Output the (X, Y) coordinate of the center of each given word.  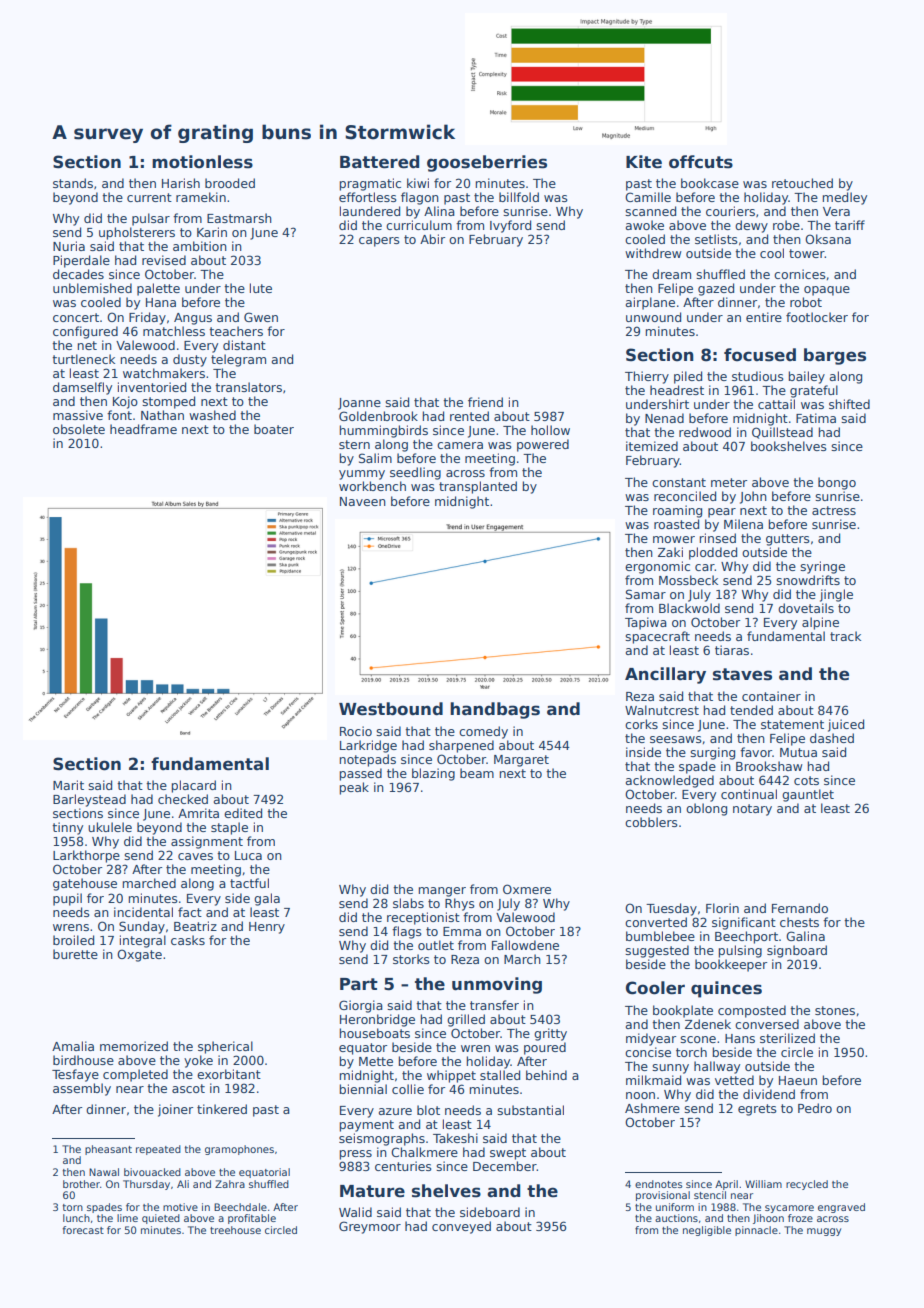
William (763, 1184)
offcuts (701, 162)
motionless (202, 162)
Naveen (363, 501)
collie (408, 1089)
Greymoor (370, 1227)
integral (143, 941)
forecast (83, 1230)
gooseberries (487, 163)
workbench (372, 486)
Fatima (816, 418)
